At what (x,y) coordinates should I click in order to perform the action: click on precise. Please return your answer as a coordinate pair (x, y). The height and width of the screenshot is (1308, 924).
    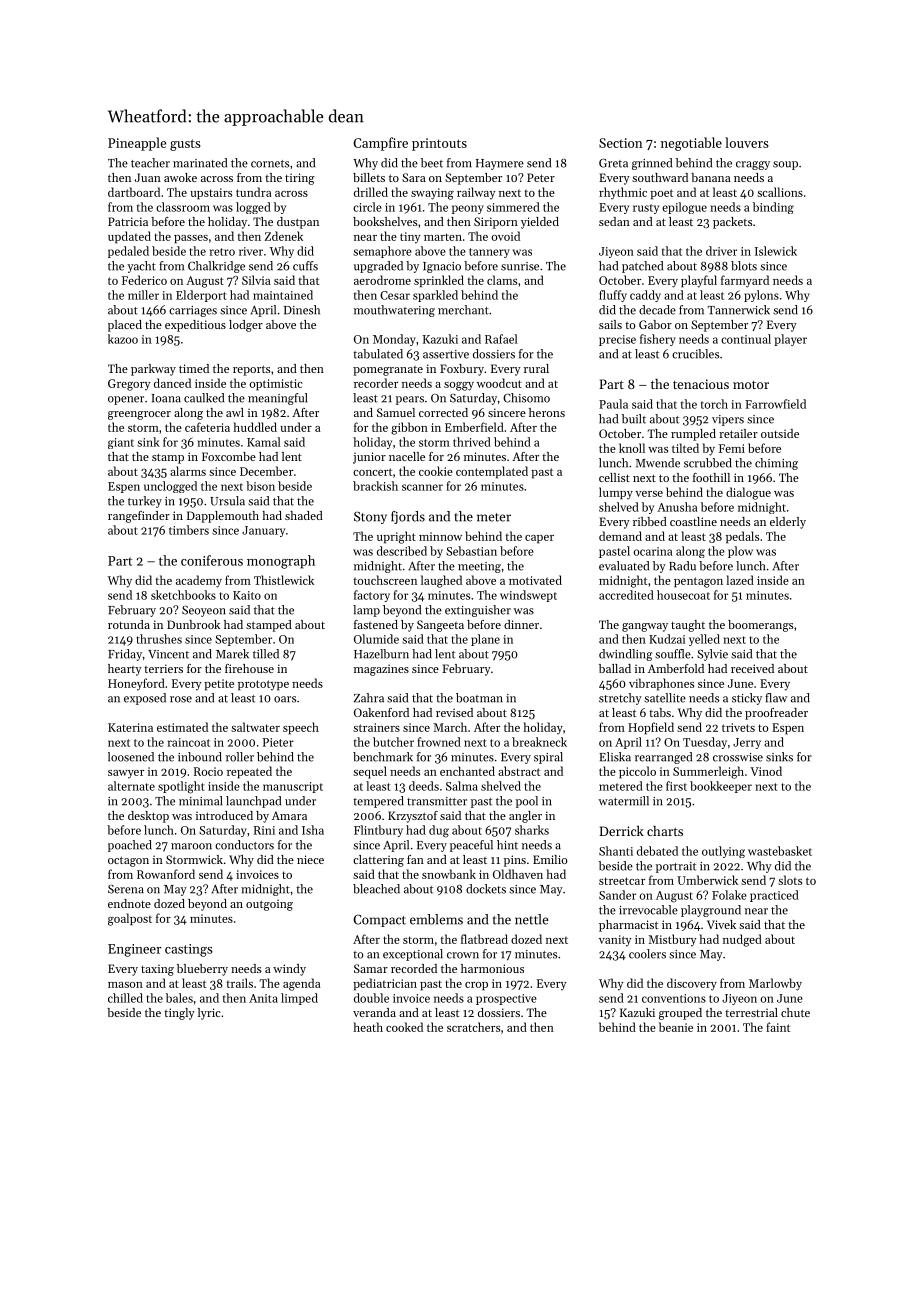
    Looking at the image, I should click on (617, 340).
